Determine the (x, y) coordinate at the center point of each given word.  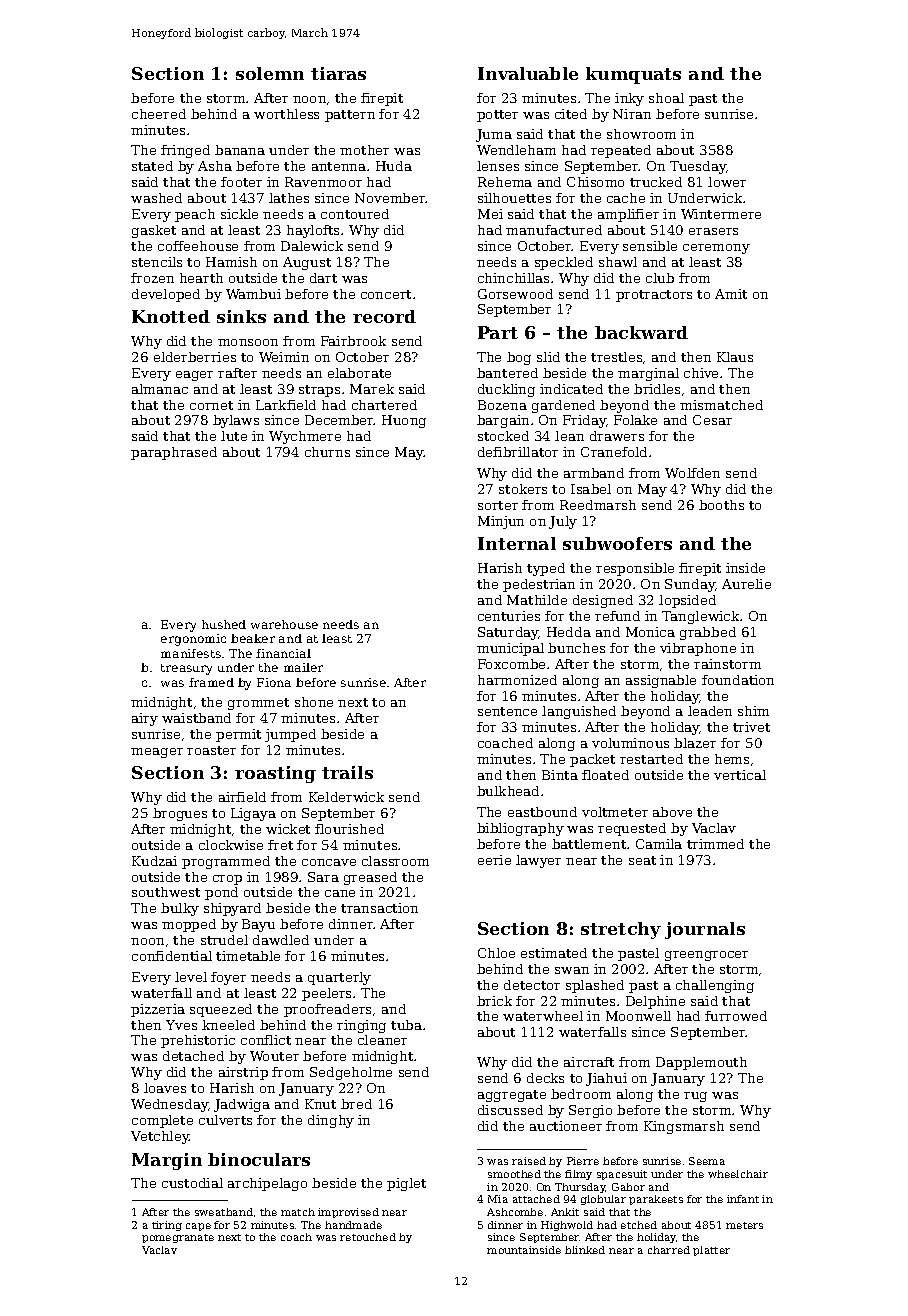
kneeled (228, 1025)
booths (721, 505)
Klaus (735, 357)
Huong (404, 421)
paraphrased (174, 453)
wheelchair (738, 1174)
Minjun (501, 522)
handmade (353, 1225)
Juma (494, 135)
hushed (224, 624)
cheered (159, 114)
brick (494, 1001)
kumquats (633, 75)
